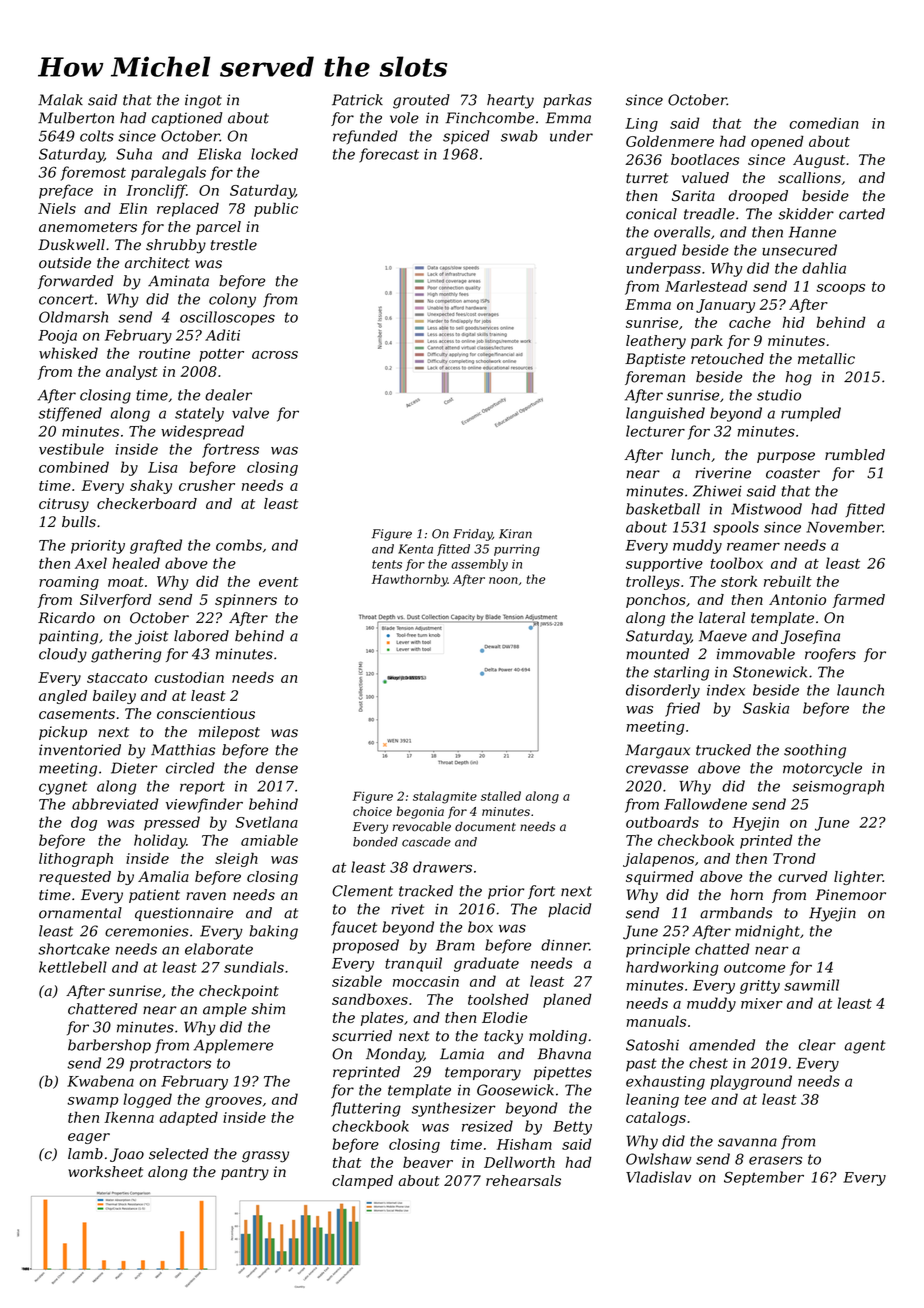  What do you see at coordinates (466, 137) in the document?
I see `spiced` at bounding box center [466, 137].
